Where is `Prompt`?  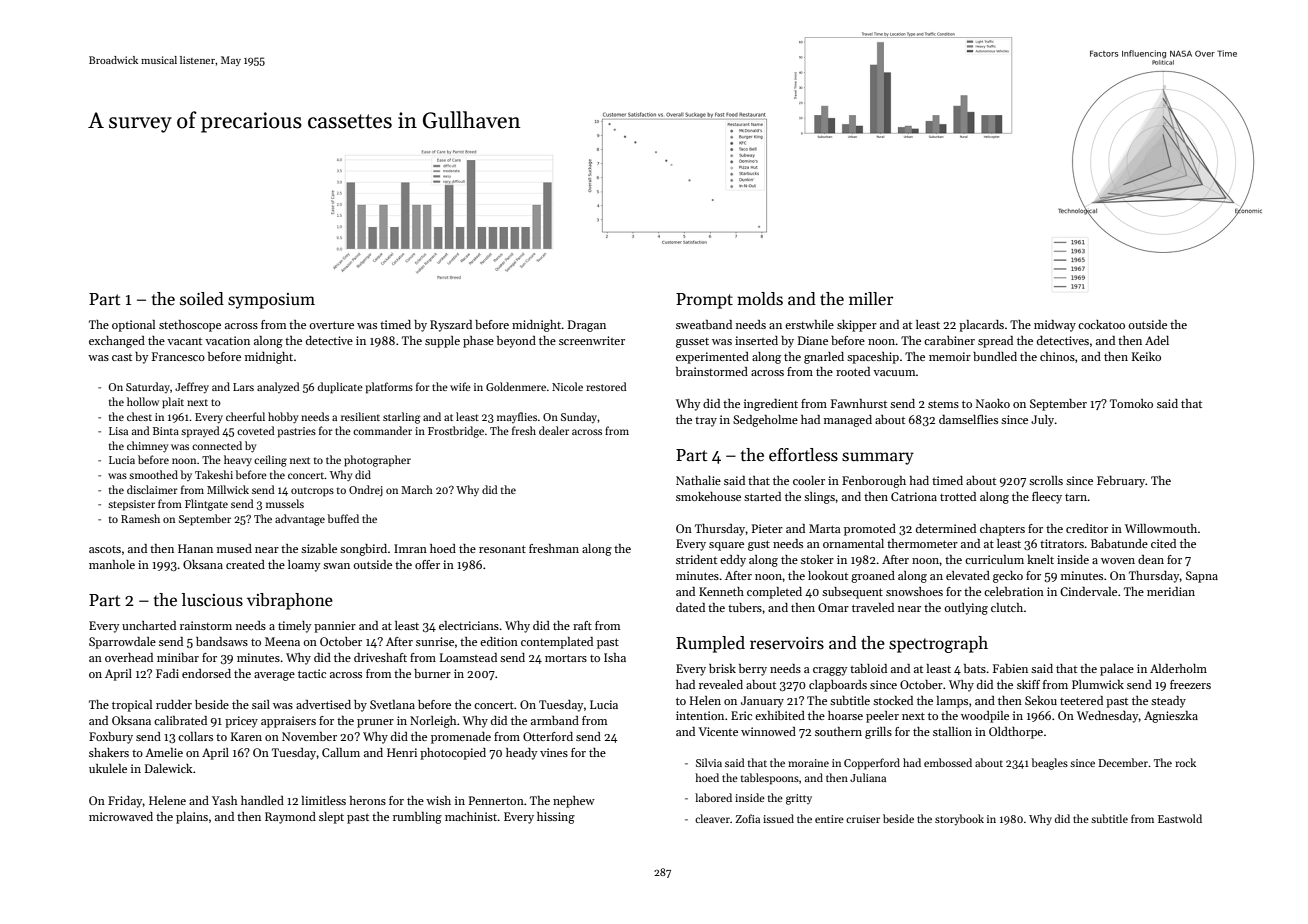
Prompt is located at coordinates (704, 301).
